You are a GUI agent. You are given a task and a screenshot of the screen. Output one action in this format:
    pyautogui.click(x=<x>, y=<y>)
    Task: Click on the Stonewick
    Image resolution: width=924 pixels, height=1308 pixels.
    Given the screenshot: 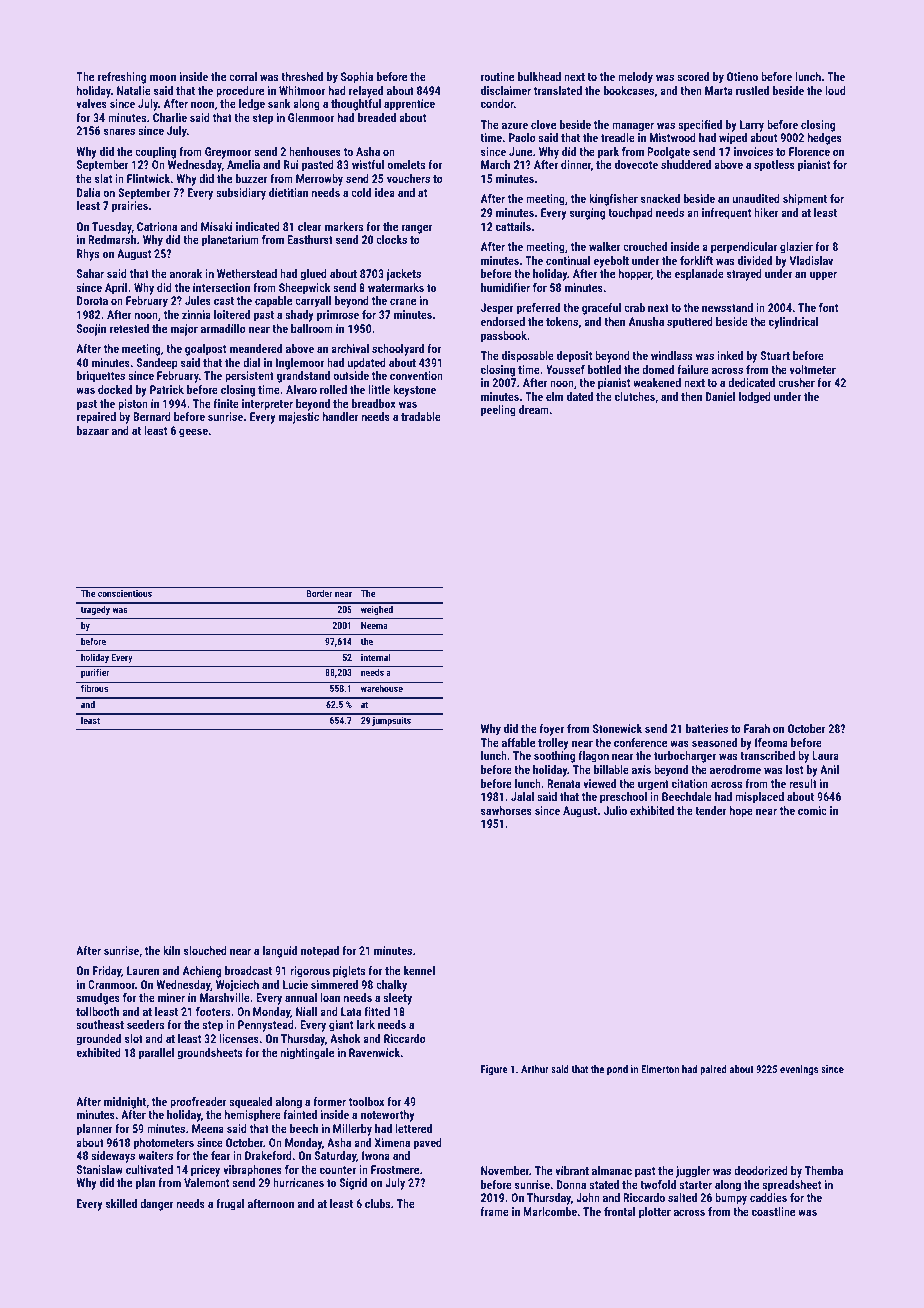 What is the action you would take?
    pyautogui.click(x=617, y=728)
